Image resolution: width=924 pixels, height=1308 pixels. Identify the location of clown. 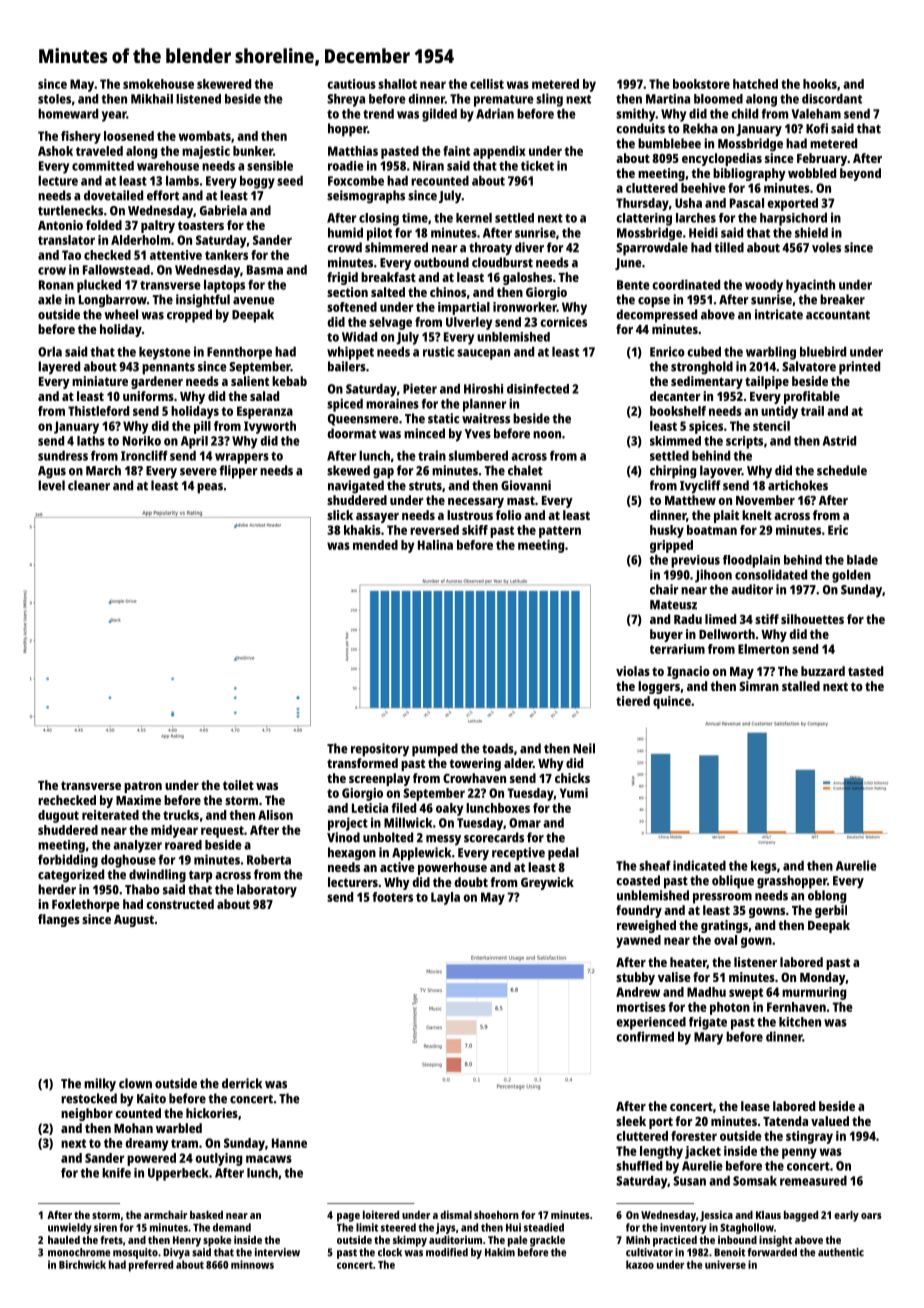
(135, 1083).
